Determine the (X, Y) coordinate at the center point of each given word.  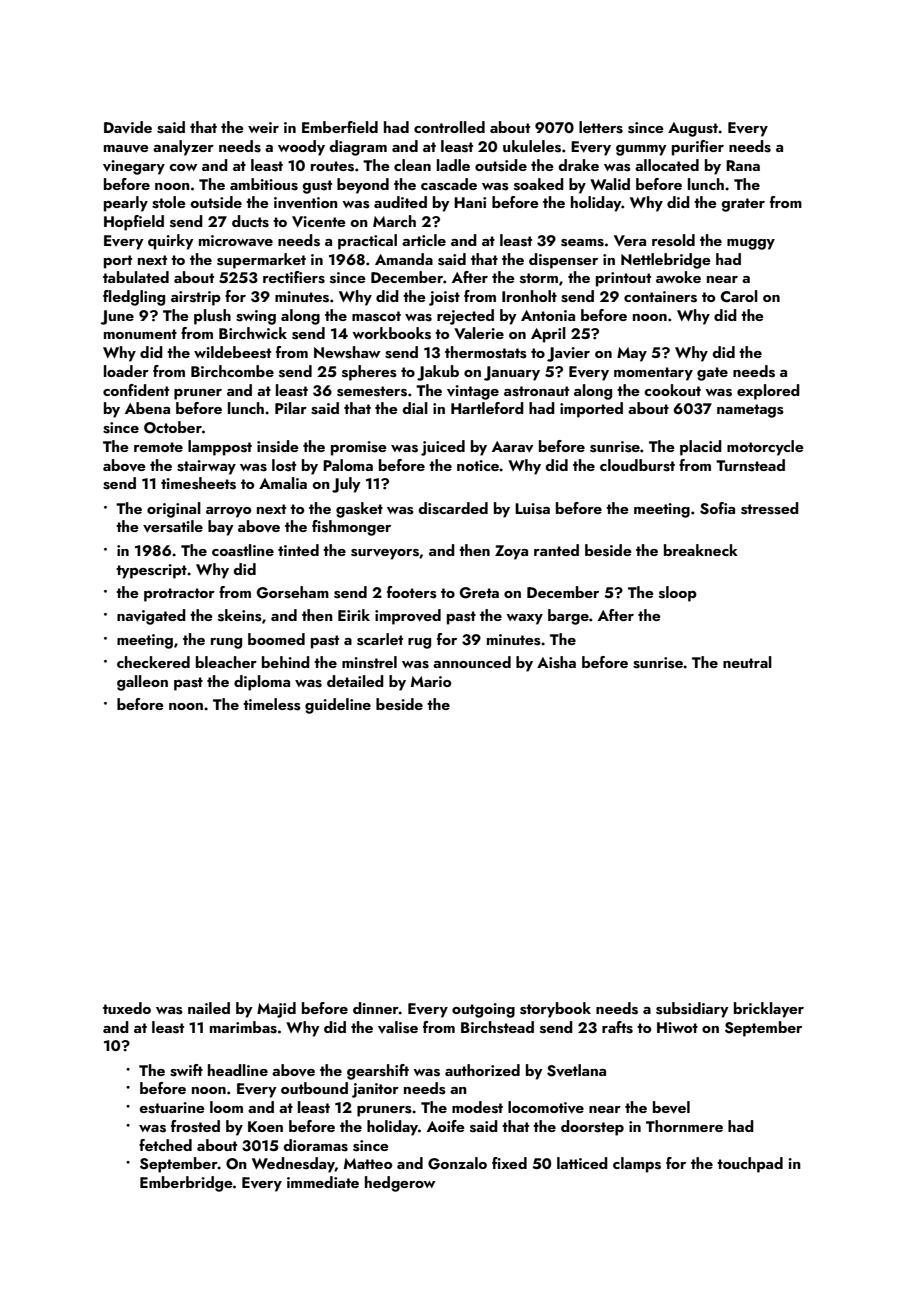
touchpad (750, 1165)
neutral (747, 662)
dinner (376, 1008)
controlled (449, 127)
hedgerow (400, 1184)
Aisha (556, 662)
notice (478, 465)
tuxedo (127, 1008)
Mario (431, 681)
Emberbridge (186, 1184)
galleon (142, 683)
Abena (147, 408)
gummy (641, 150)
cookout (672, 390)
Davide (128, 127)
